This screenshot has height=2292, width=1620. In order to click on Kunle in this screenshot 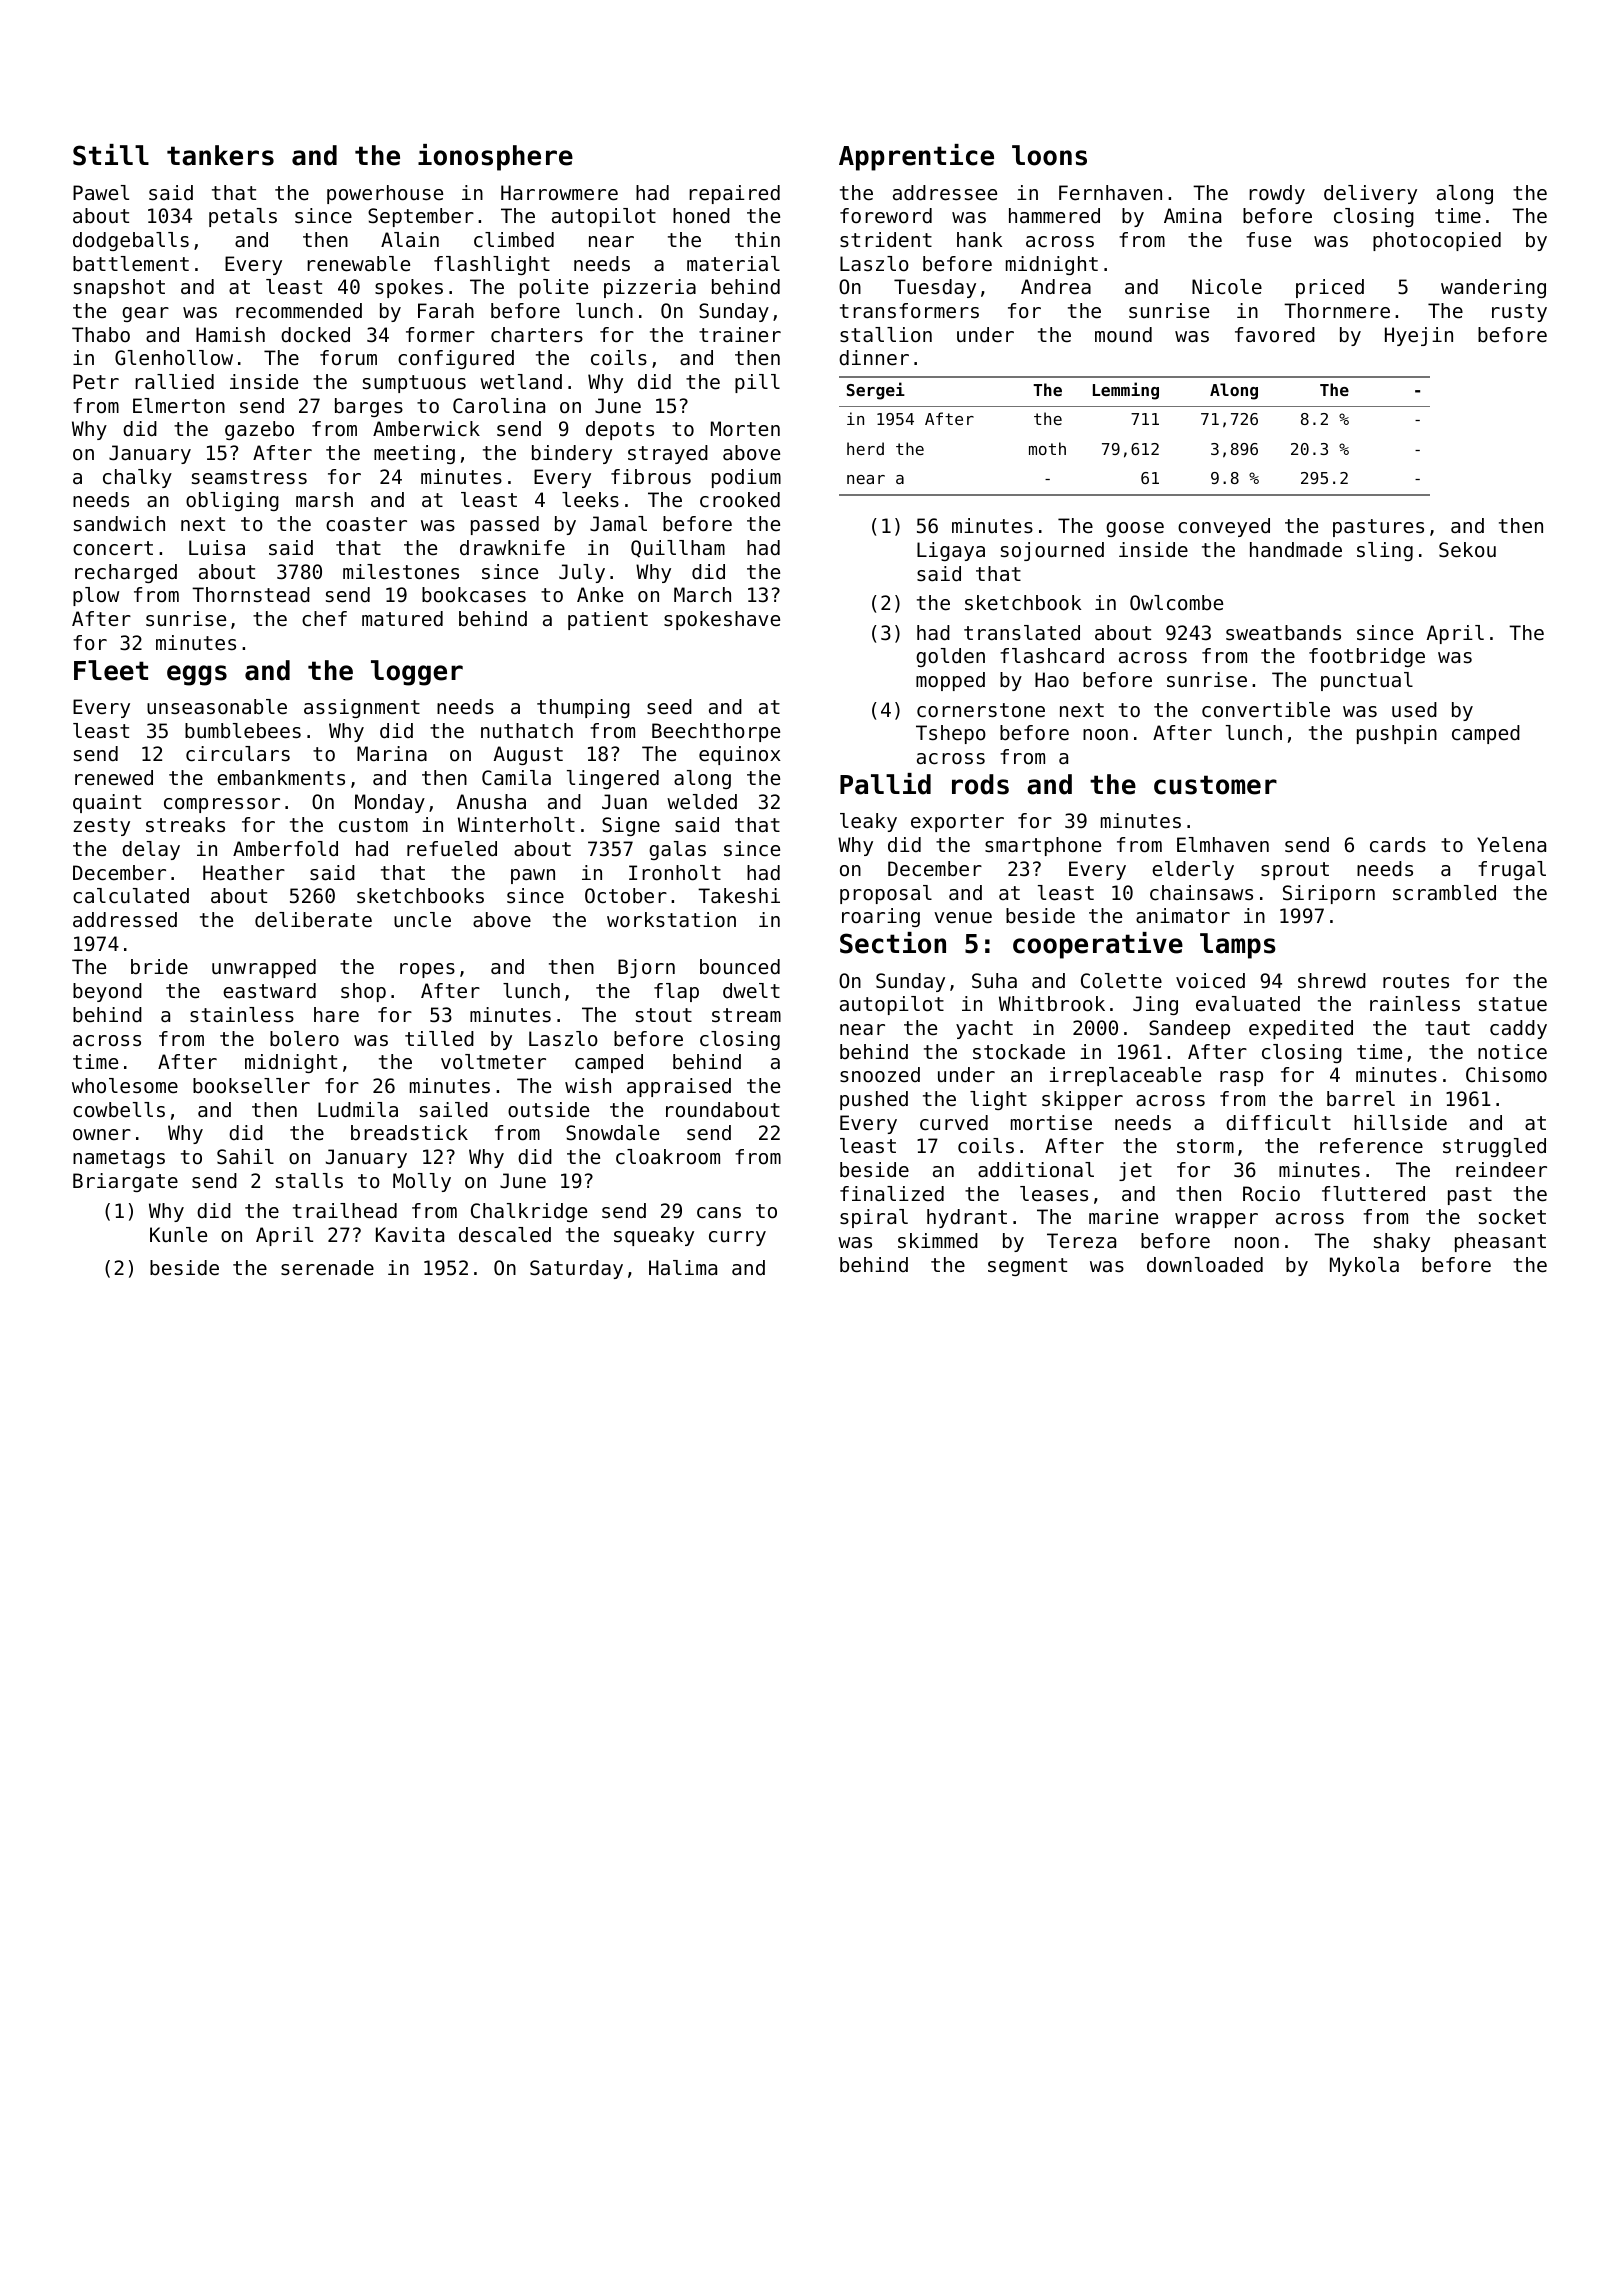, I will do `click(178, 1234)`.
